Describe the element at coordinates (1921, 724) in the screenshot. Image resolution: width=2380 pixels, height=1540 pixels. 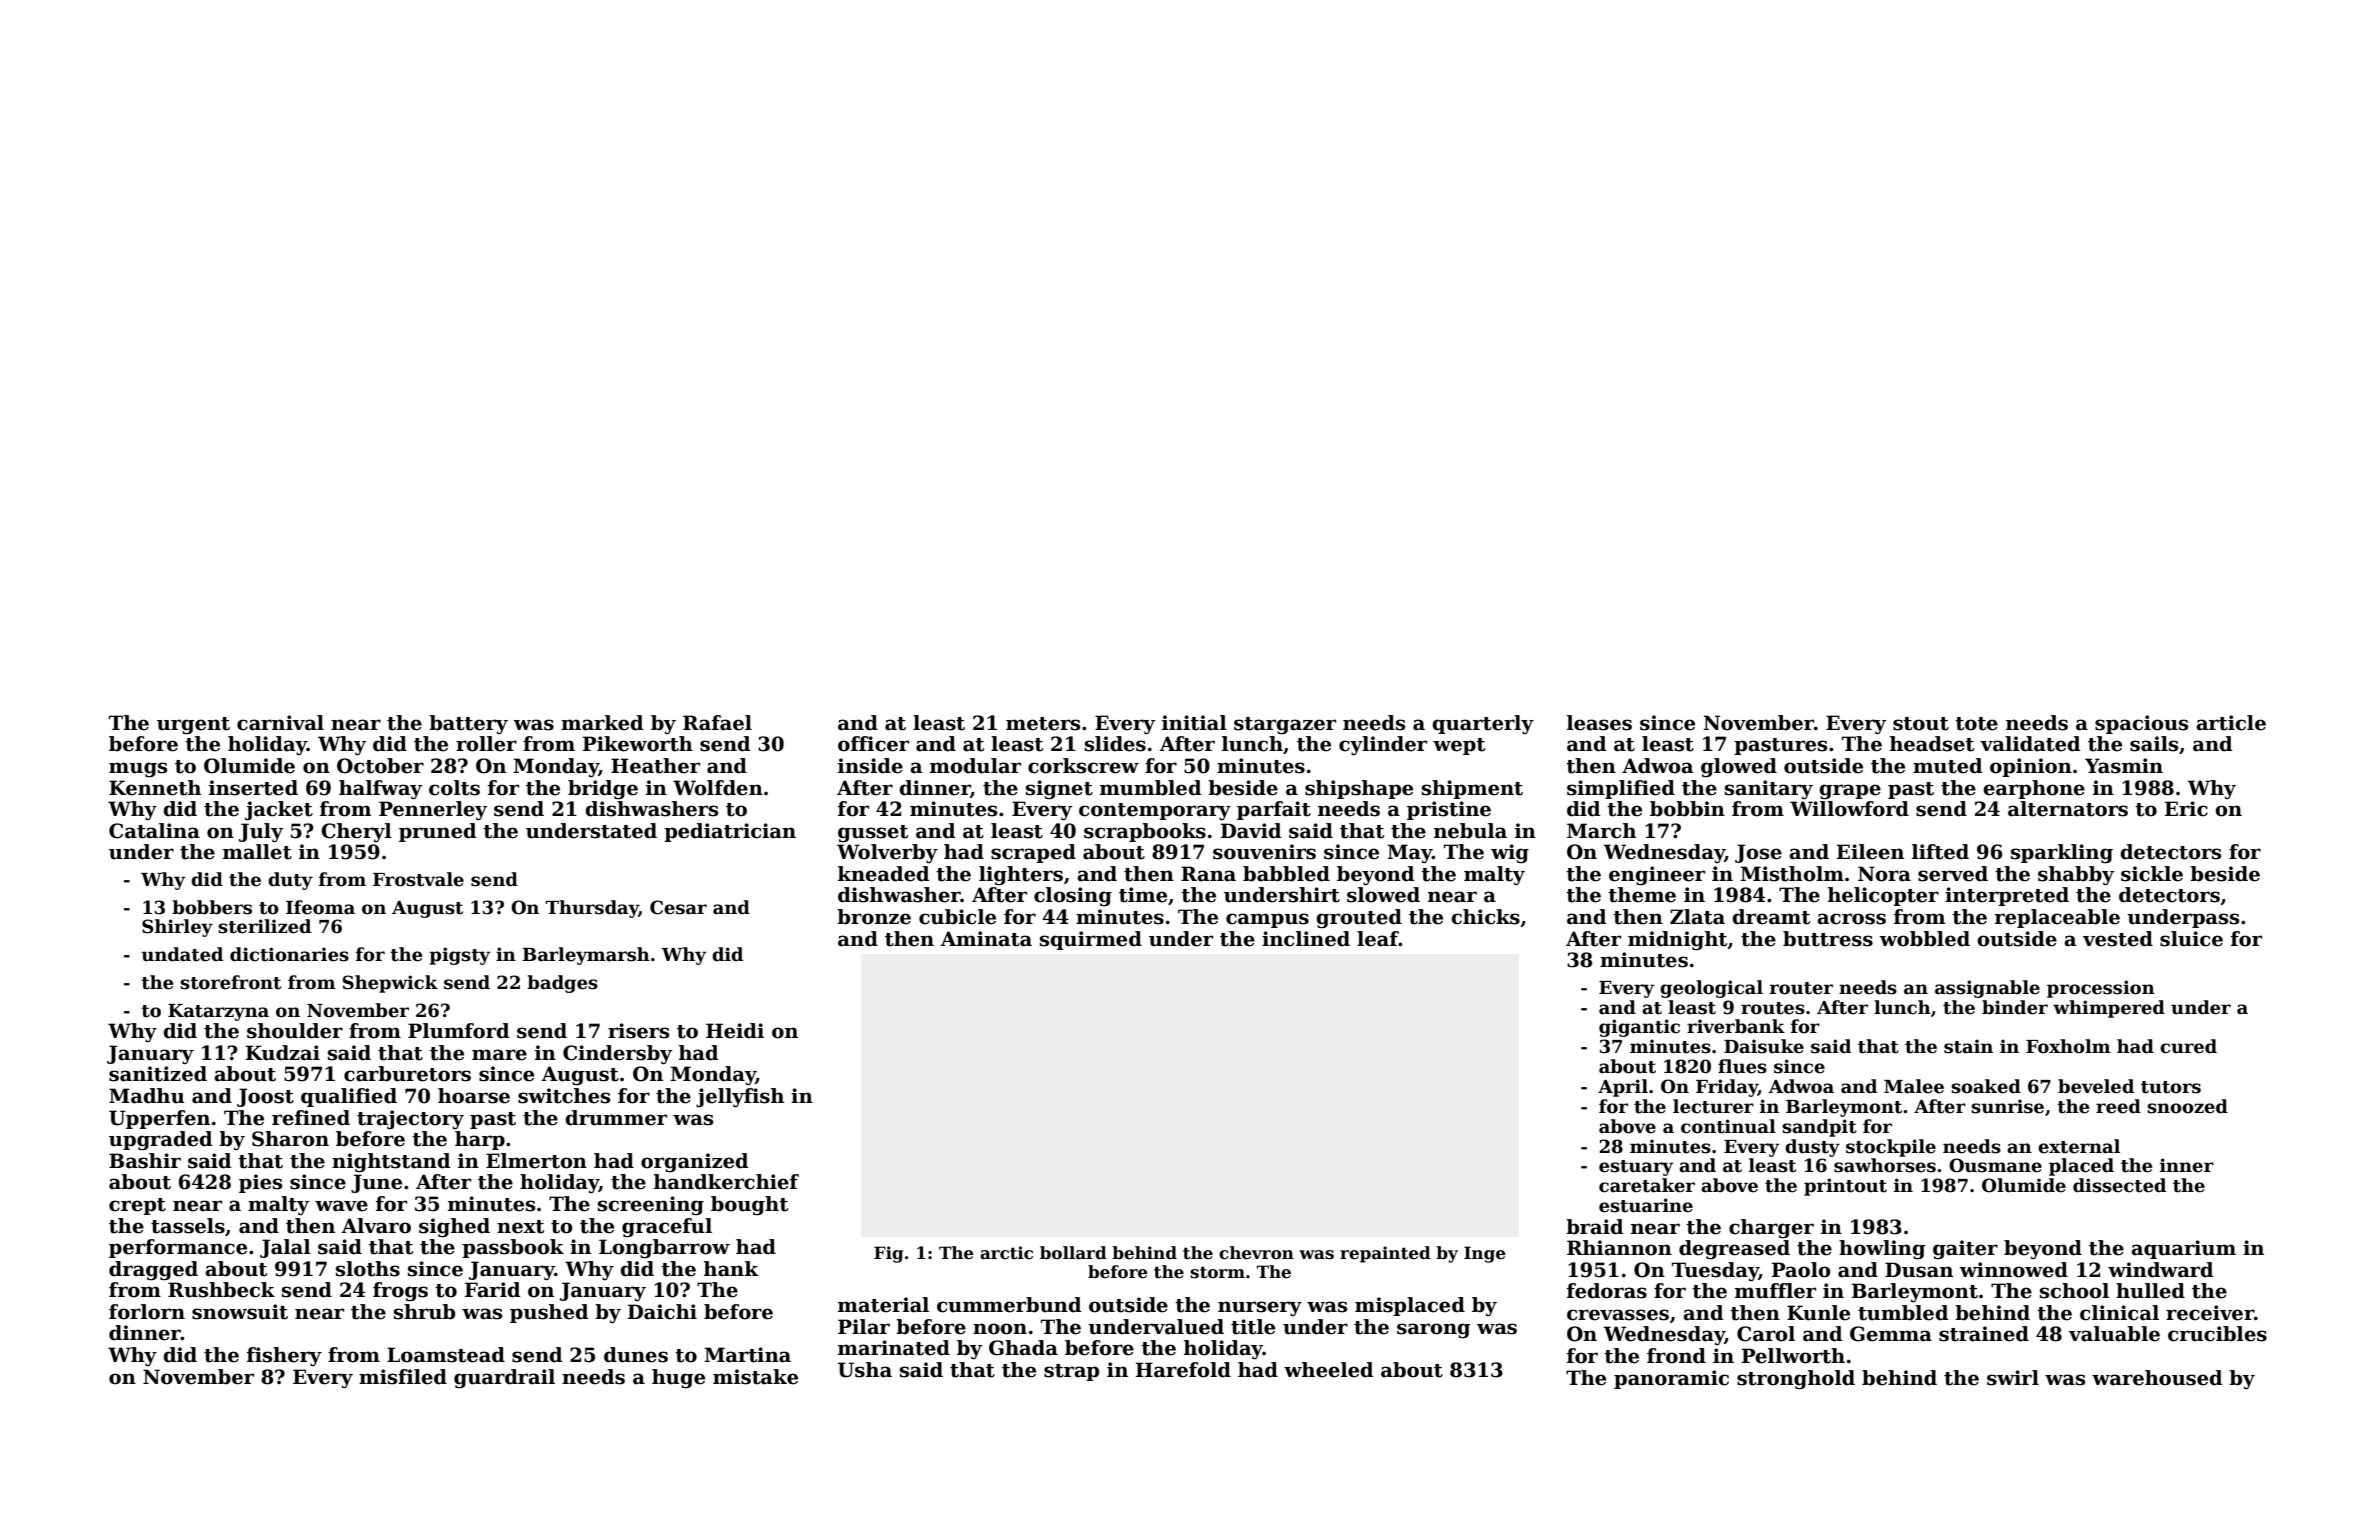
I see `stout` at that location.
